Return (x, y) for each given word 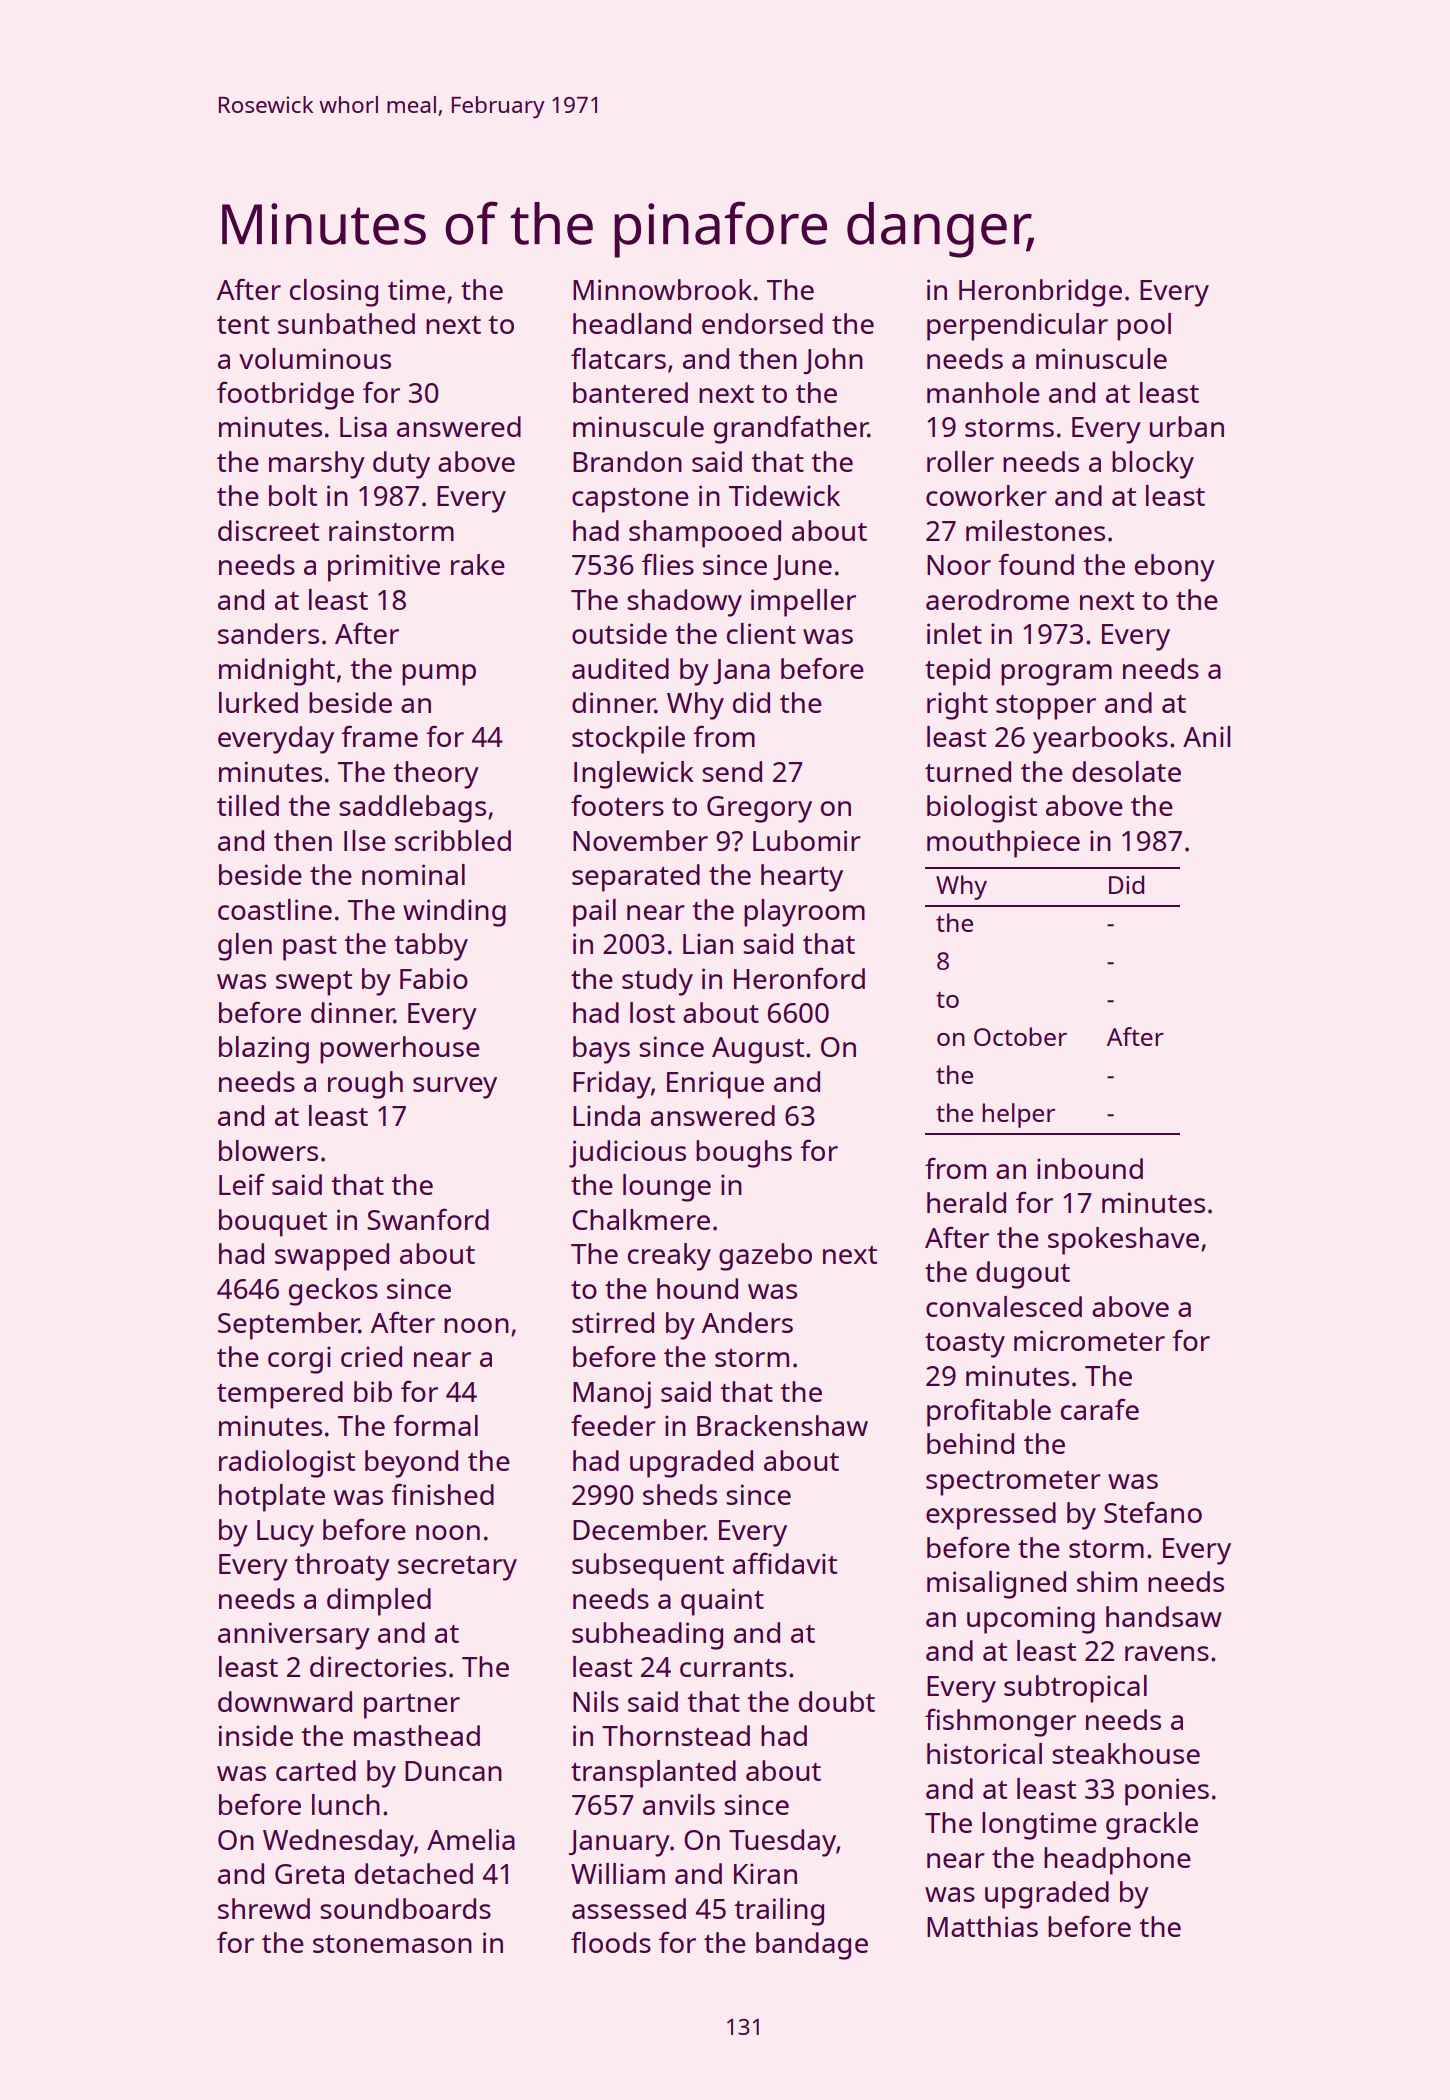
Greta (309, 1874)
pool (1144, 327)
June (802, 567)
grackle (1152, 1826)
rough (365, 1085)
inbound (1090, 1168)
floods (611, 1942)
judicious (627, 1154)
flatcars (618, 358)
